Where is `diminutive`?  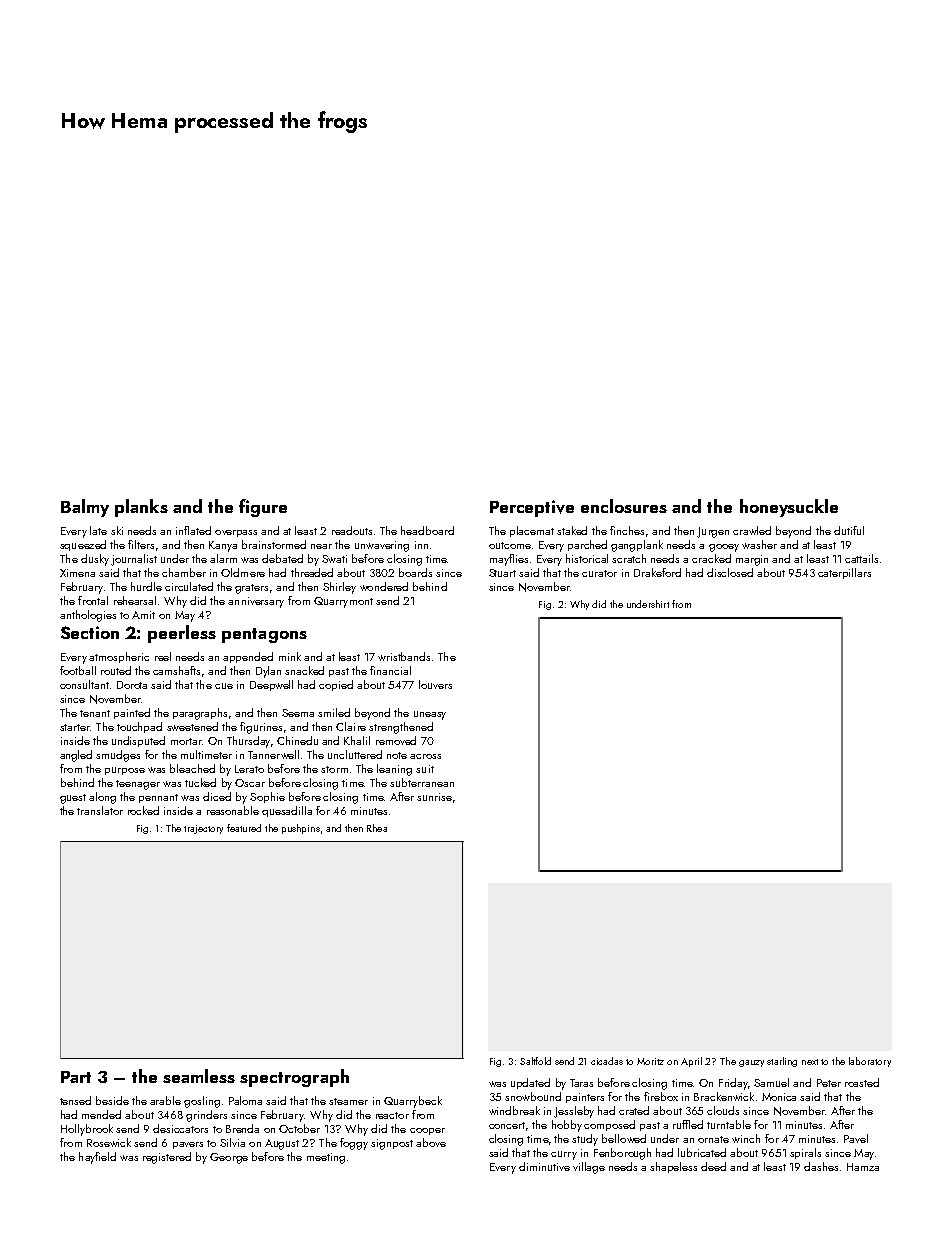 diminutive is located at coordinates (544, 1166).
